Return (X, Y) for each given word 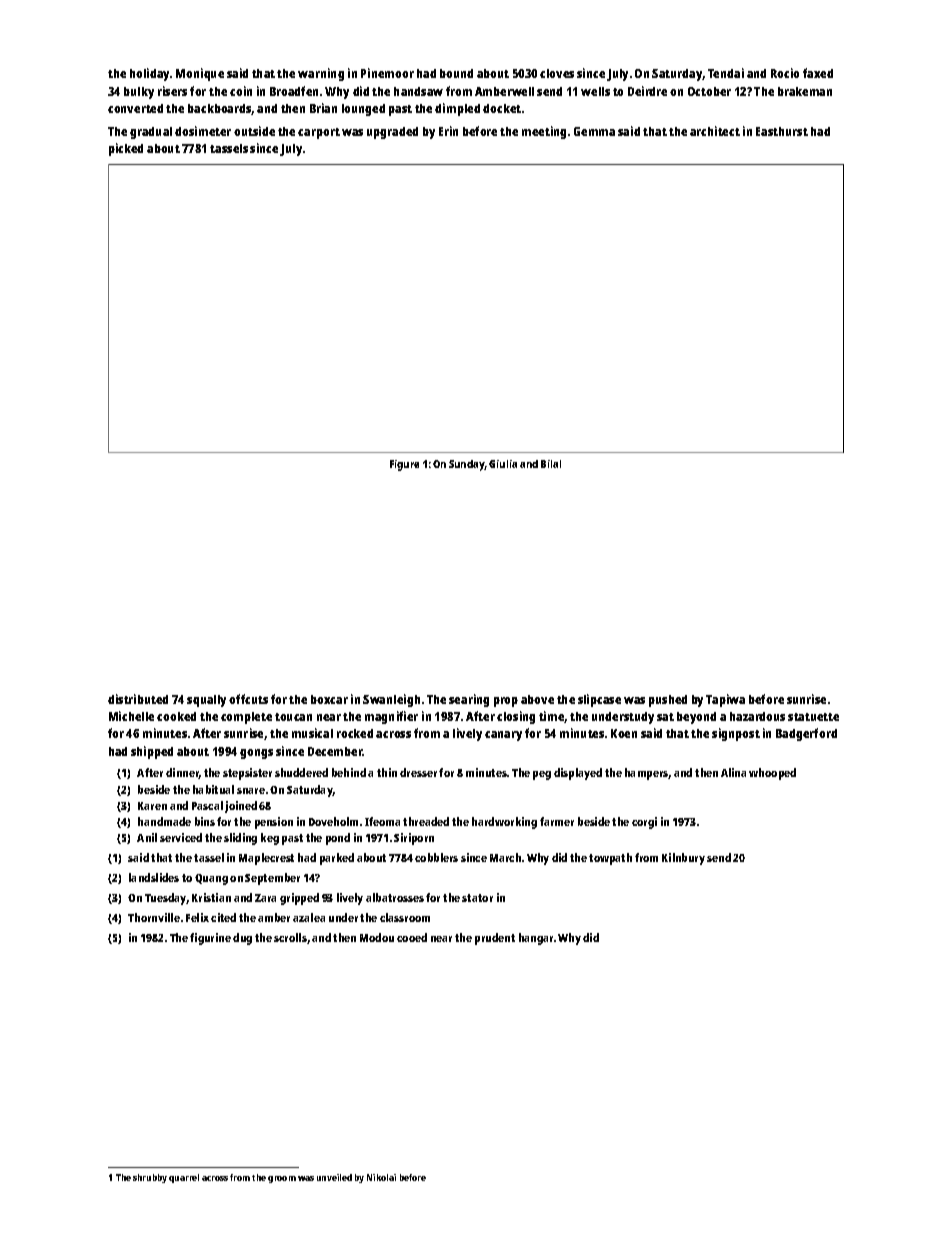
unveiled (334, 1177)
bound (456, 73)
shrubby (150, 1178)
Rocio (785, 73)
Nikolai (381, 1177)
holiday (149, 74)
